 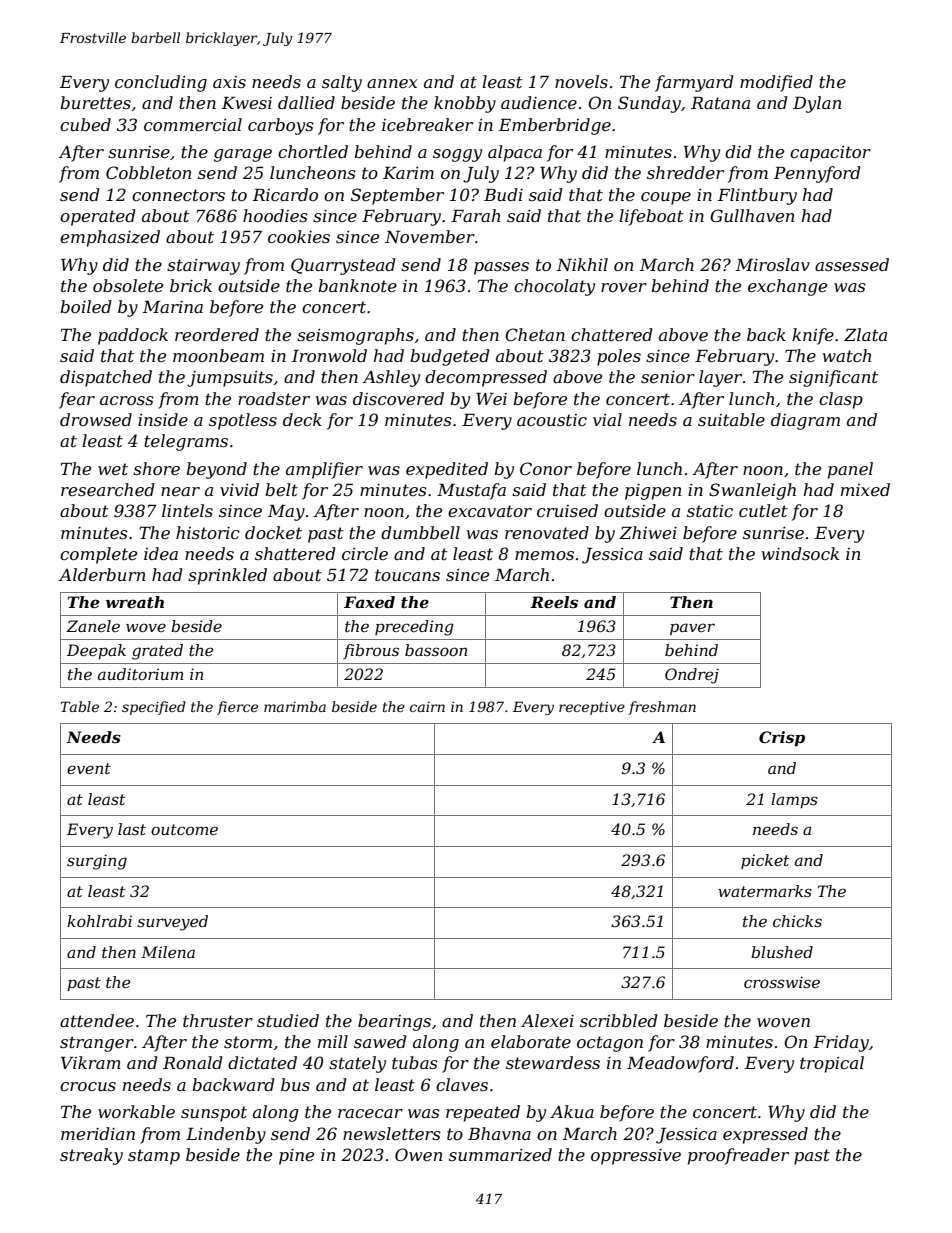 What do you see at coordinates (865, 489) in the screenshot?
I see `mixed` at bounding box center [865, 489].
